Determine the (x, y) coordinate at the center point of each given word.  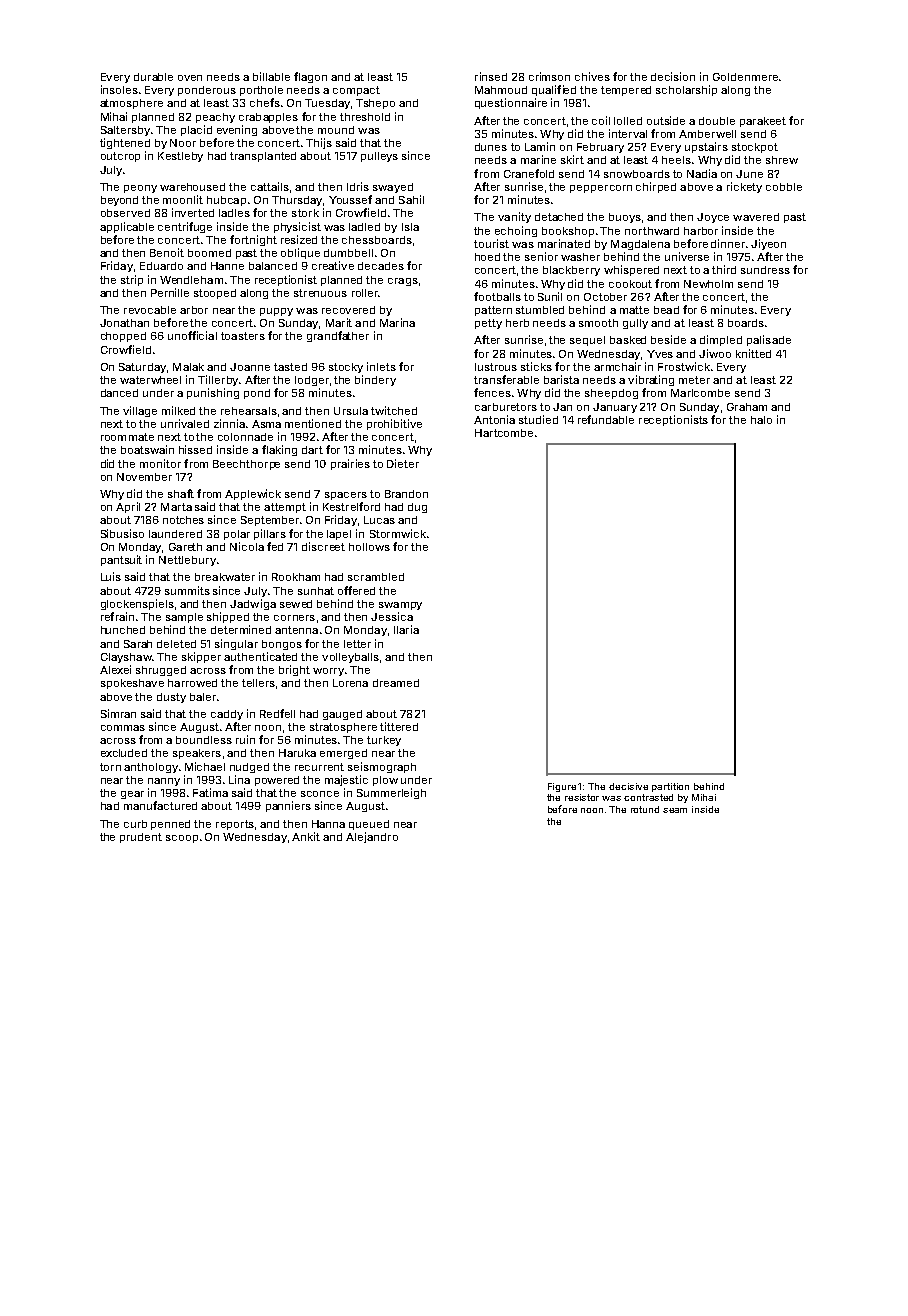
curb (135, 824)
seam (675, 810)
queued (369, 825)
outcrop (120, 157)
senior (541, 256)
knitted (753, 353)
